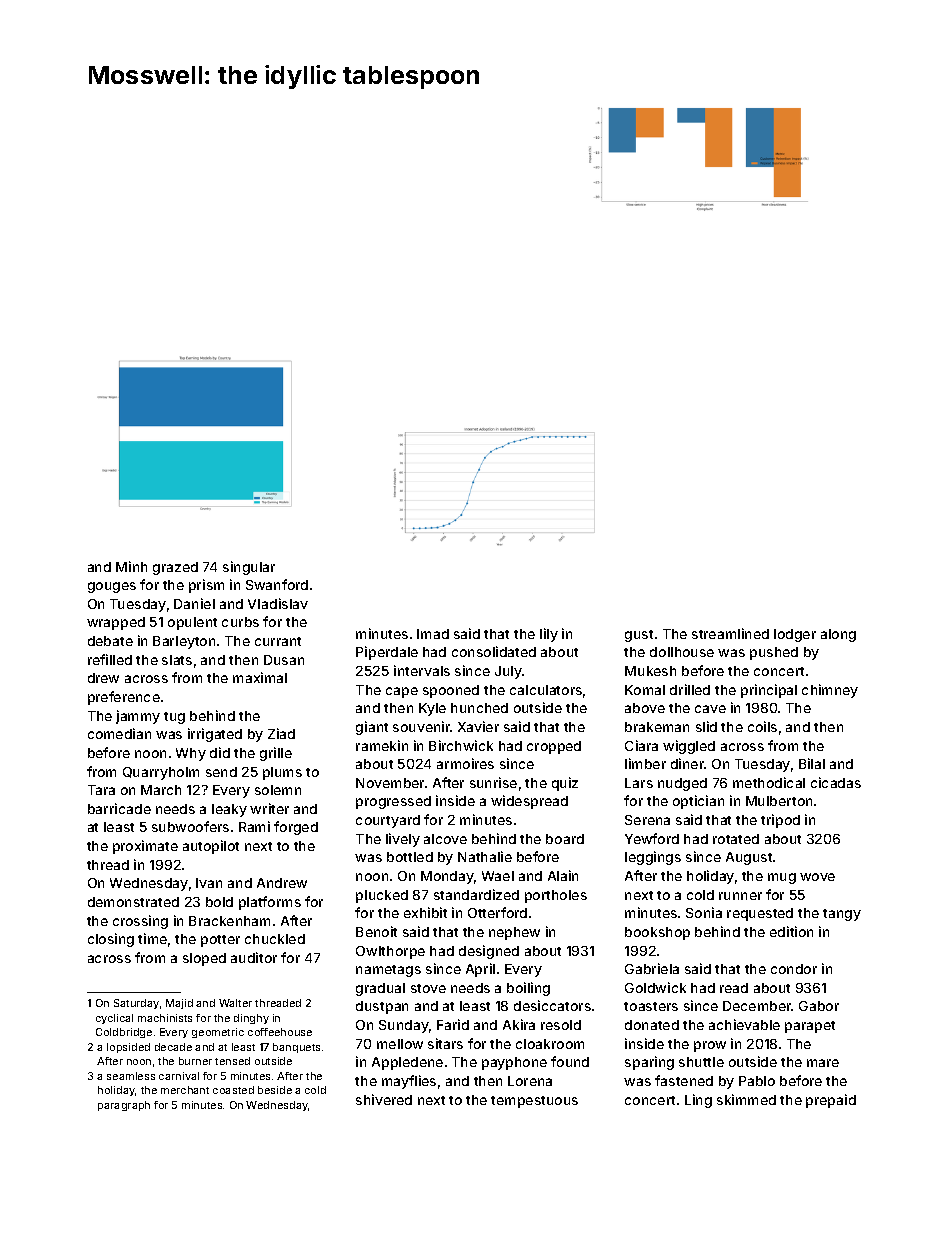  I want to click on Ivan, so click(209, 883).
